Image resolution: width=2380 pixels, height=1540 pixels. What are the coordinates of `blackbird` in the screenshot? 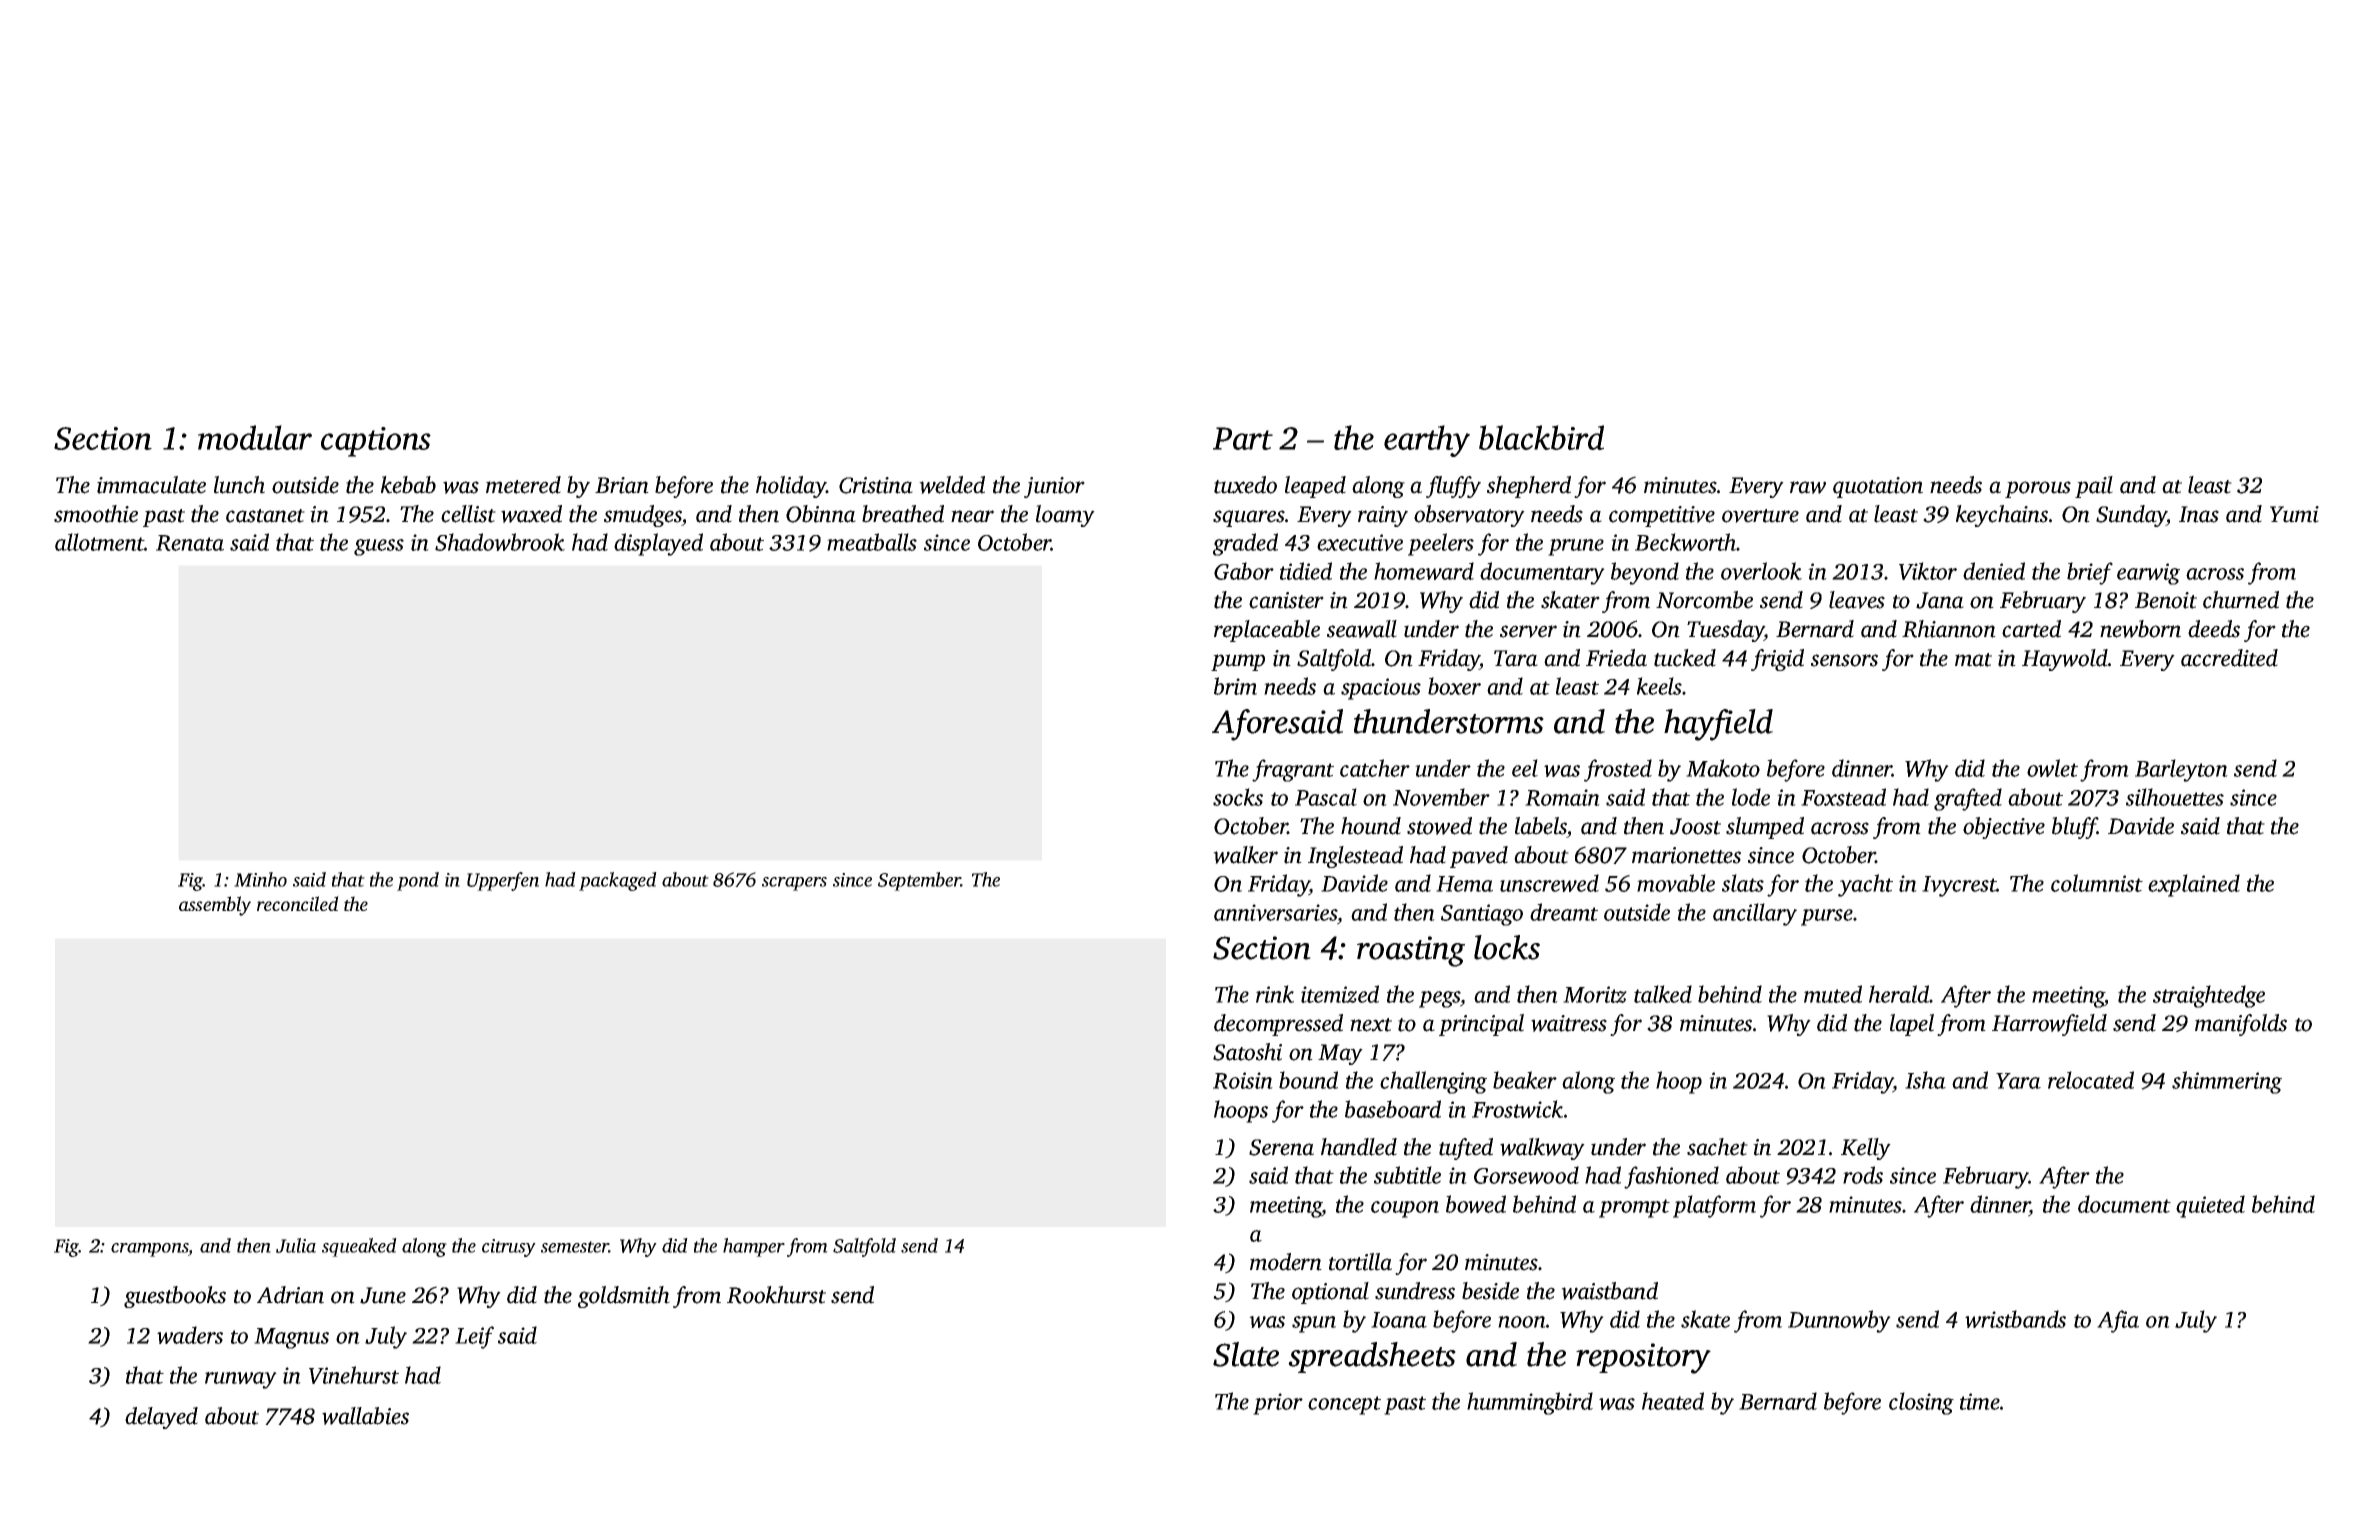 It's located at (1541, 437).
